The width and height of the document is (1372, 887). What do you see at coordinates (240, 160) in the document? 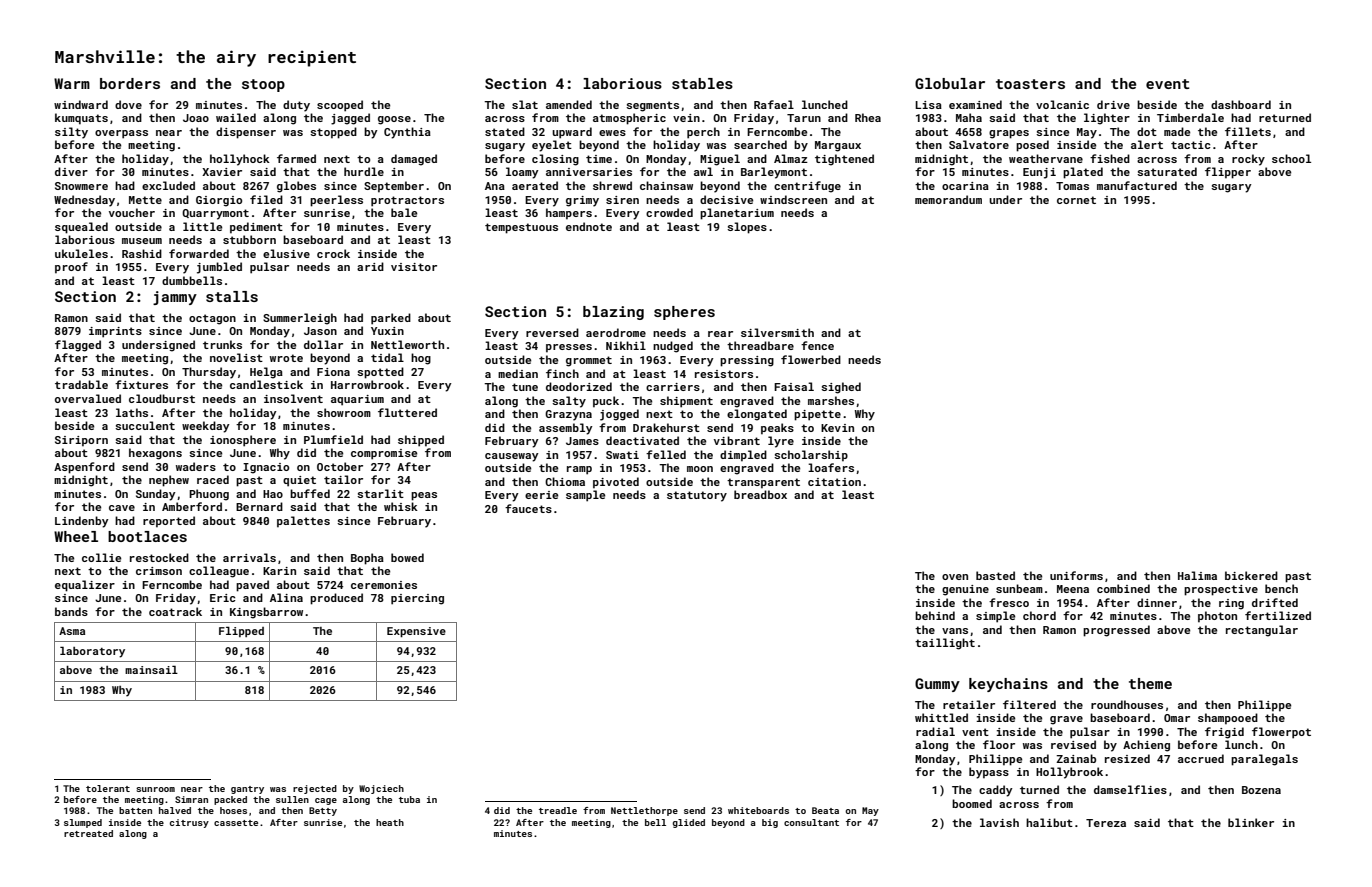
I see `hollyhock` at bounding box center [240, 160].
